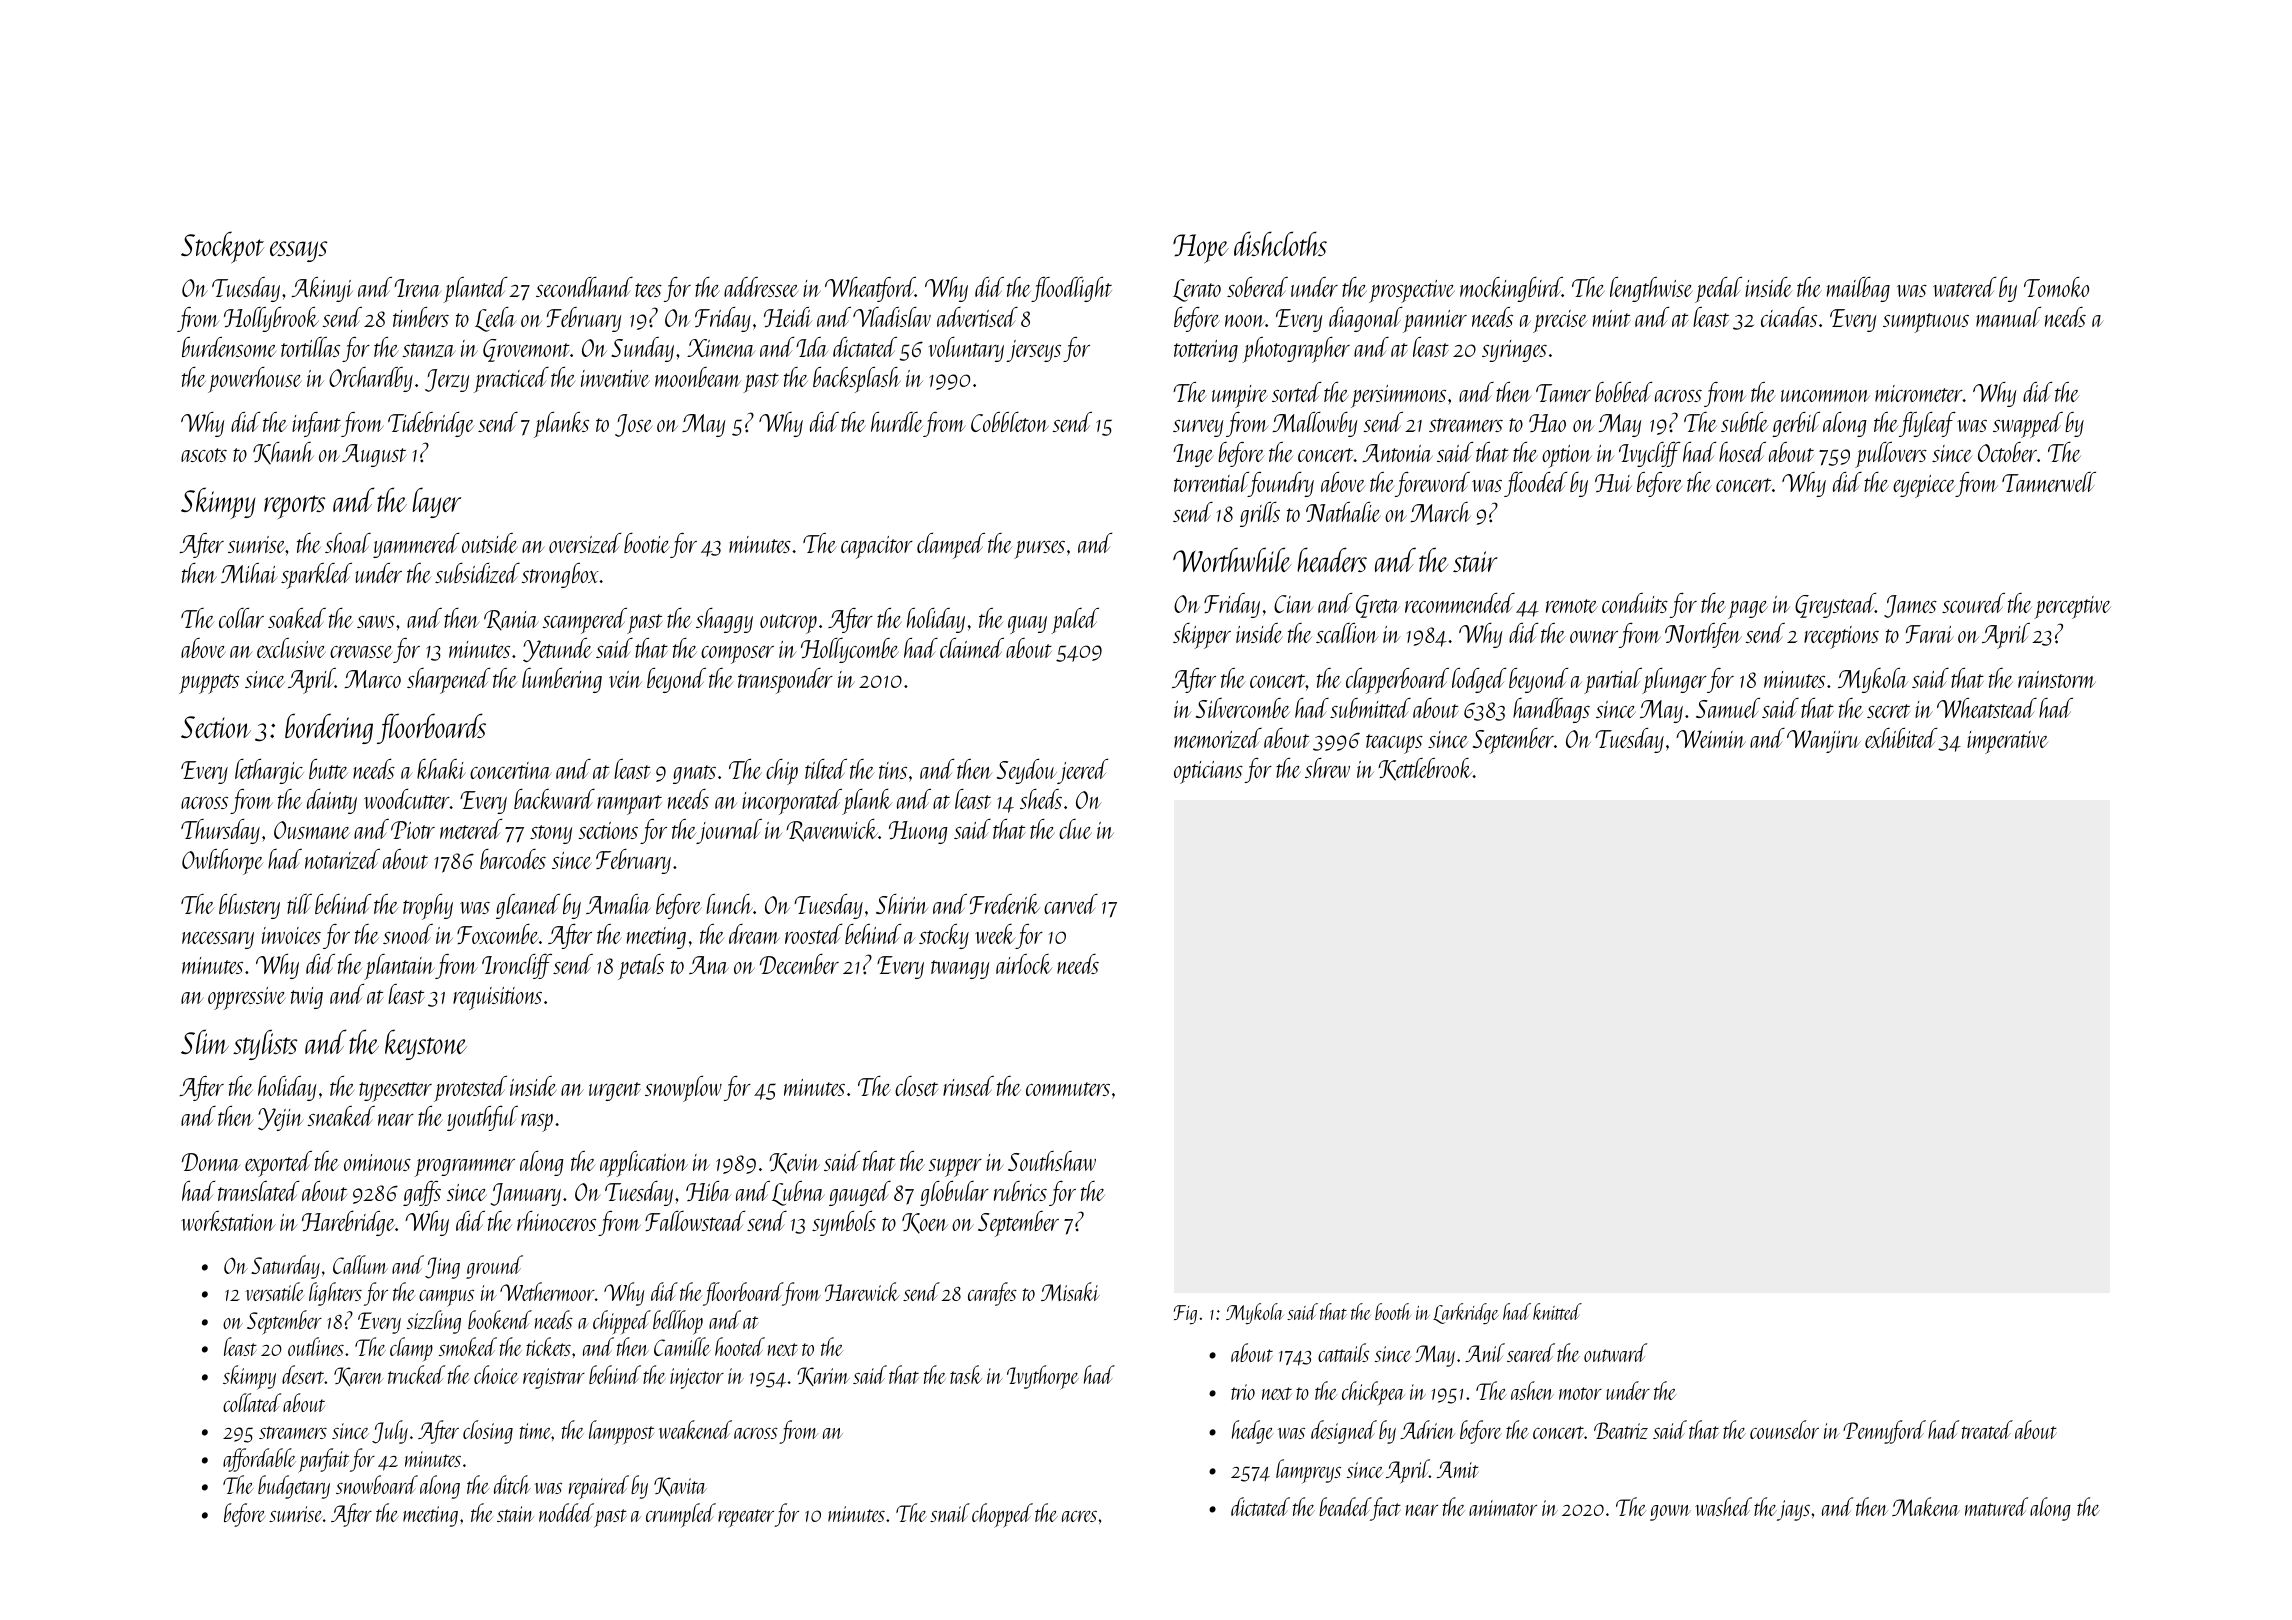 The image size is (2292, 1620). Describe the element at coordinates (1711, 739) in the image. I see `Weimin` at that location.
